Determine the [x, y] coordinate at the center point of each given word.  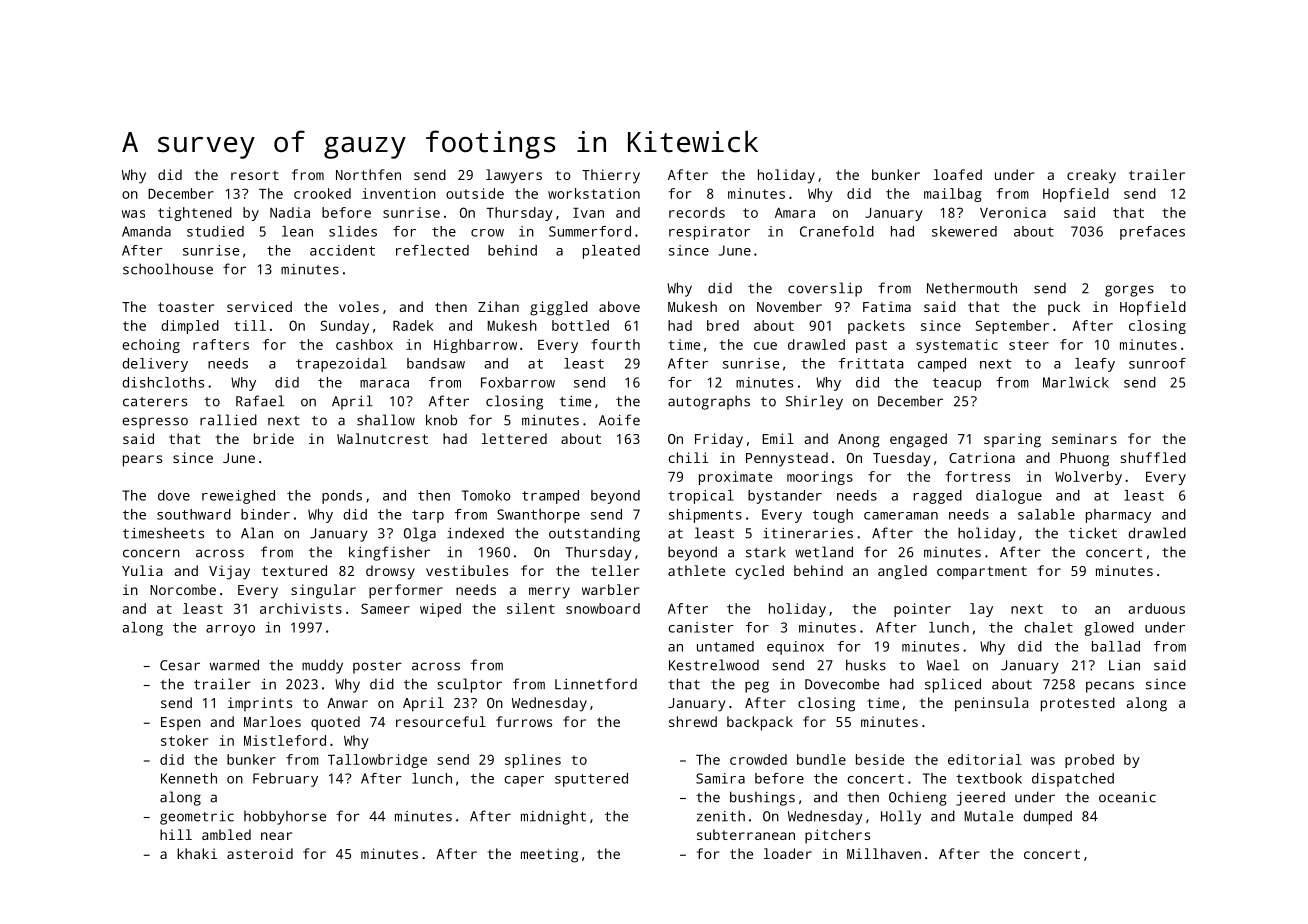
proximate [735, 478]
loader [788, 853]
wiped [440, 610]
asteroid [260, 853]
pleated [611, 252]
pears [142, 461]
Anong [859, 441]
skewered [964, 231]
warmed [234, 665]
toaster [186, 307]
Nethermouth [972, 288]
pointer [922, 610]
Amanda [146, 231]
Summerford [590, 231]
